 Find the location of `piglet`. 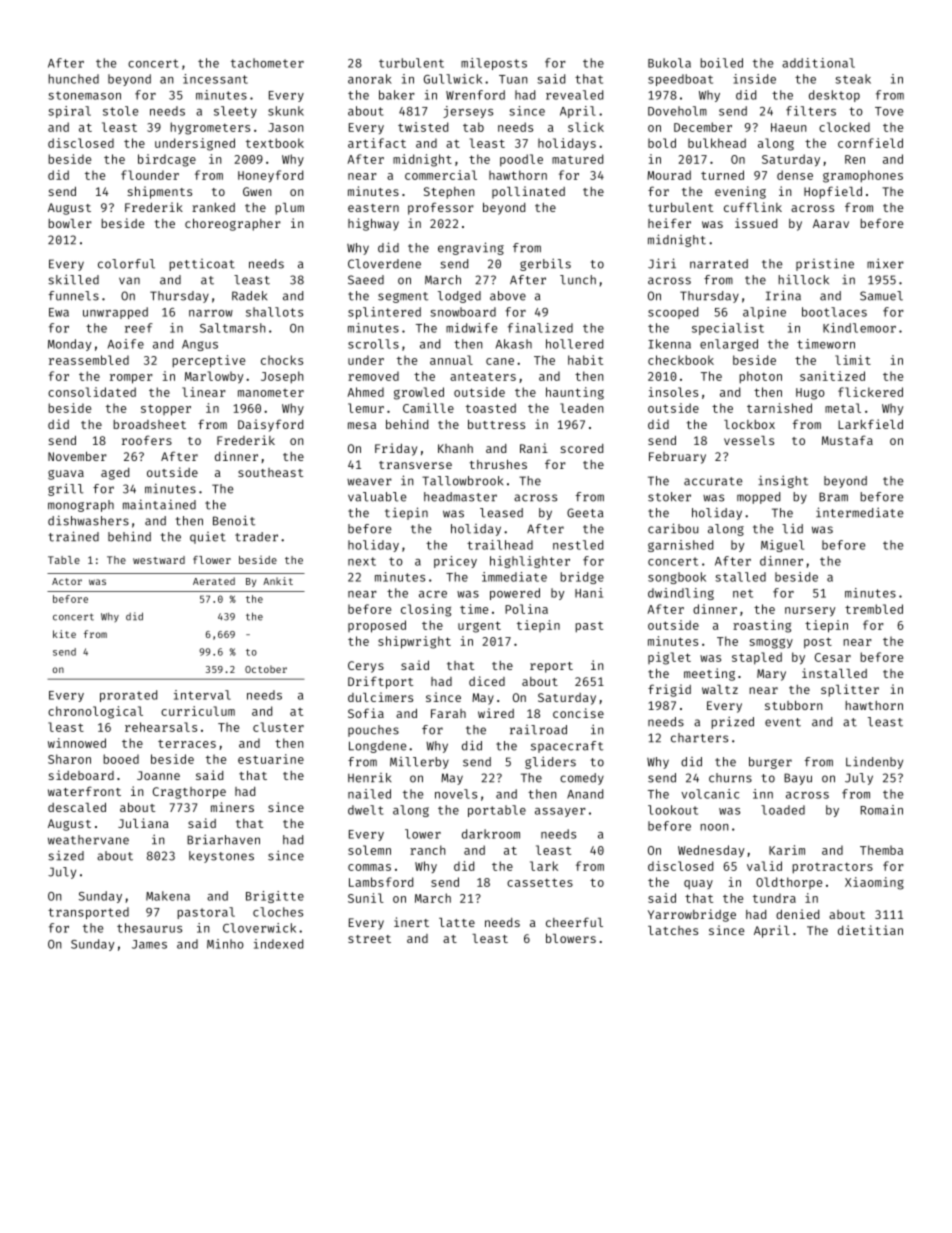

piglet is located at coordinates (669, 658).
